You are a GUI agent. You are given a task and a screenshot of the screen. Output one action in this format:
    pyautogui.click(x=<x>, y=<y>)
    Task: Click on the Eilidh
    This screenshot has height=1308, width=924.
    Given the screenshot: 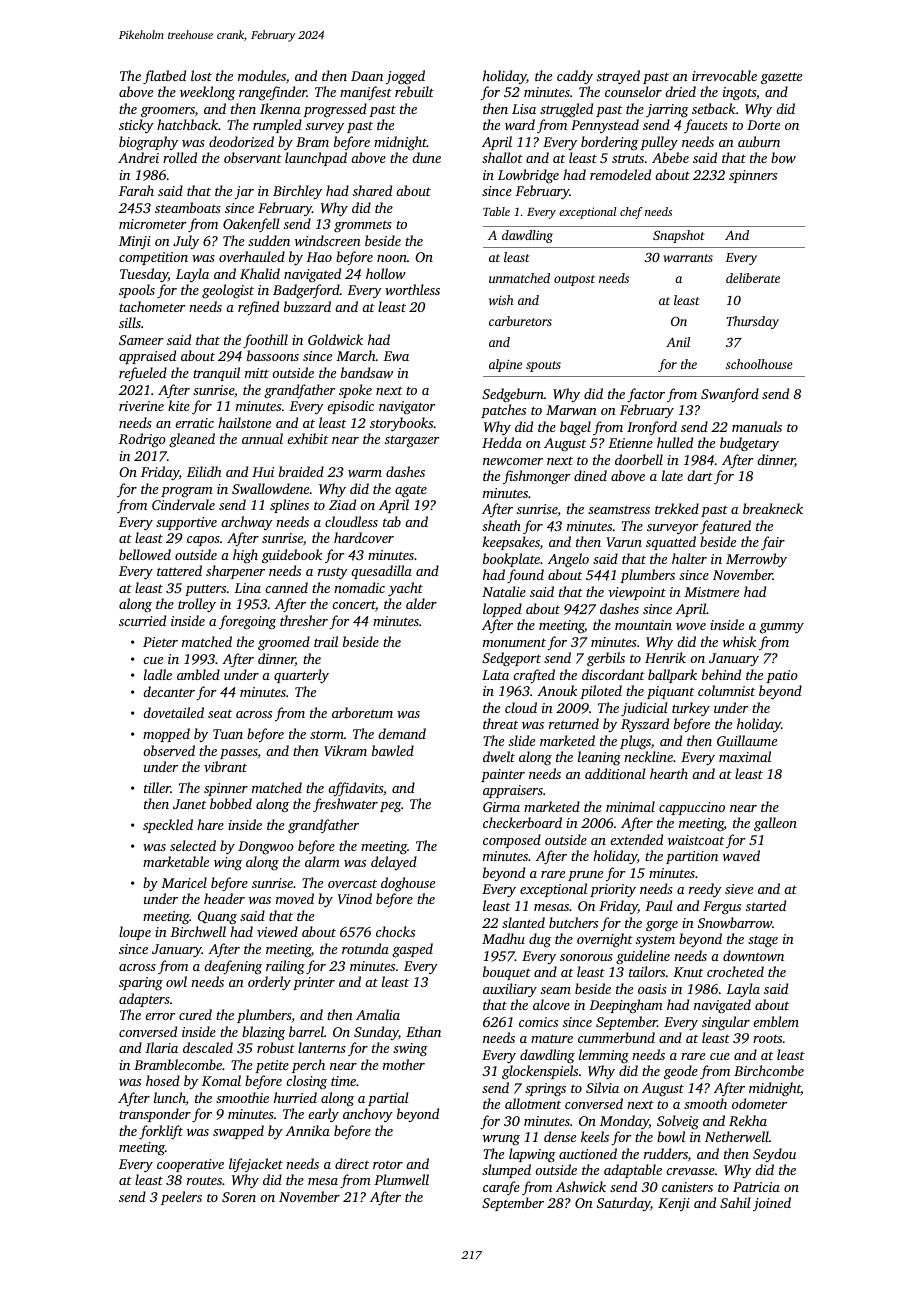 What is the action you would take?
    pyautogui.click(x=204, y=471)
